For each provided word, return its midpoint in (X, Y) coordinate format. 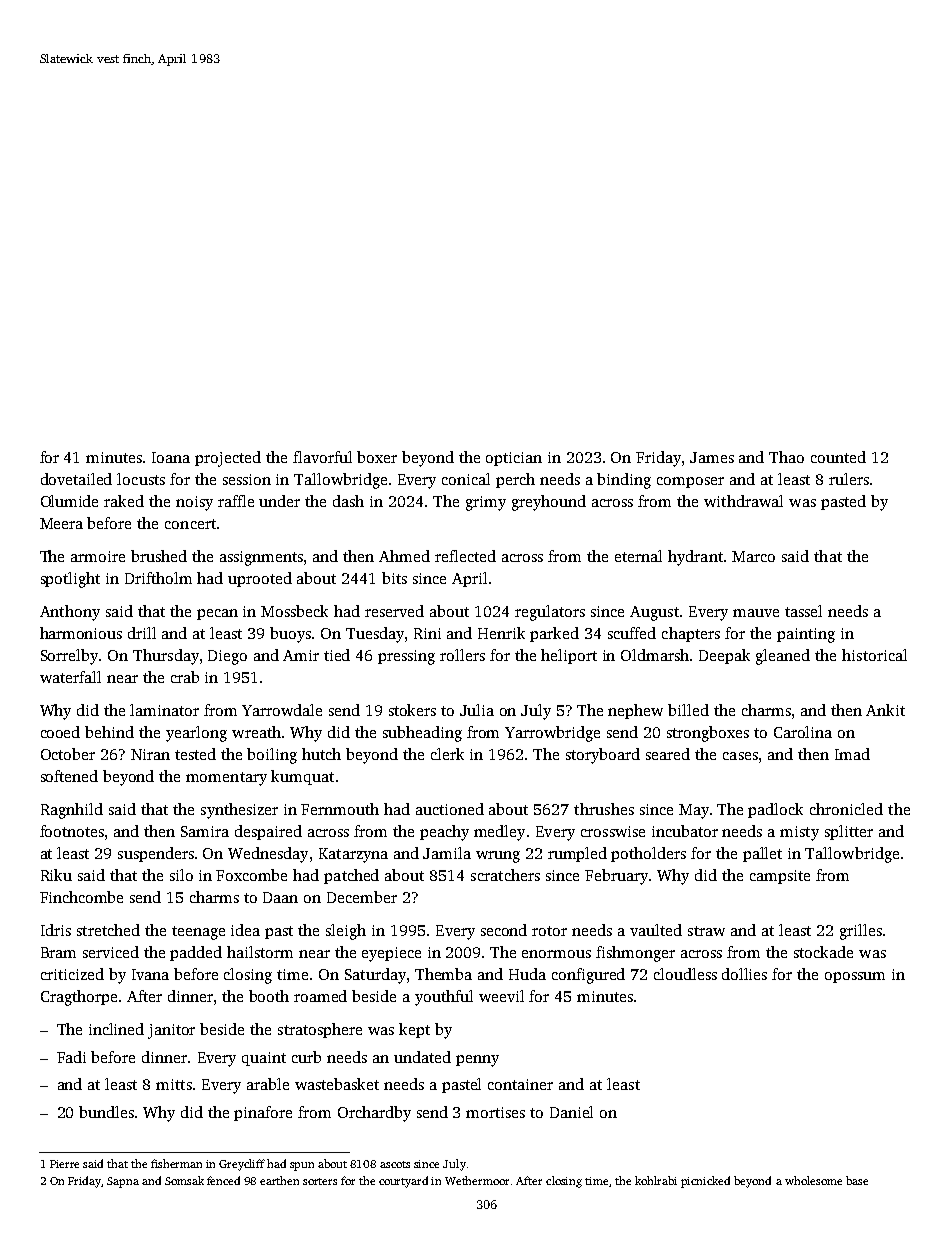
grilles (861, 932)
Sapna (123, 1182)
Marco (753, 556)
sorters (320, 1181)
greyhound (549, 503)
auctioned (450, 809)
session (247, 479)
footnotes (72, 831)
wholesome (813, 1180)
